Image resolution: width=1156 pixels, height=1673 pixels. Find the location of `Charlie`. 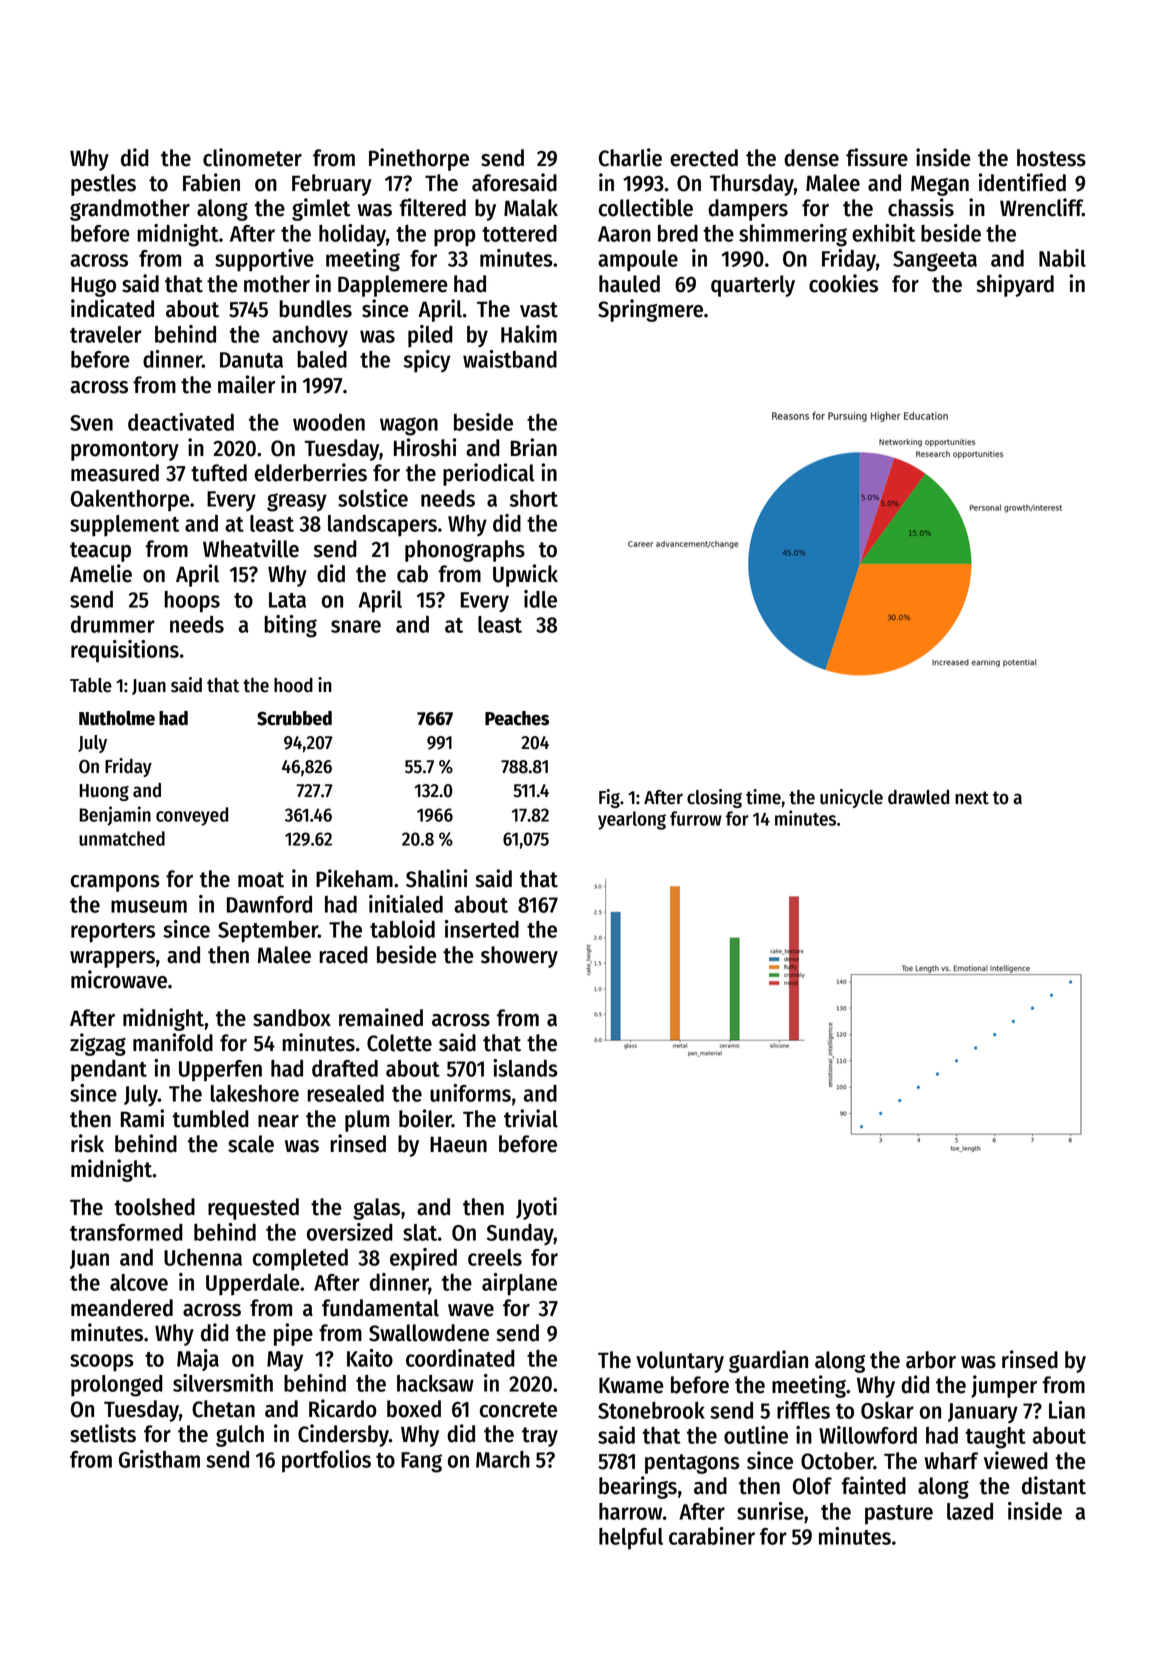

Charlie is located at coordinates (630, 157).
